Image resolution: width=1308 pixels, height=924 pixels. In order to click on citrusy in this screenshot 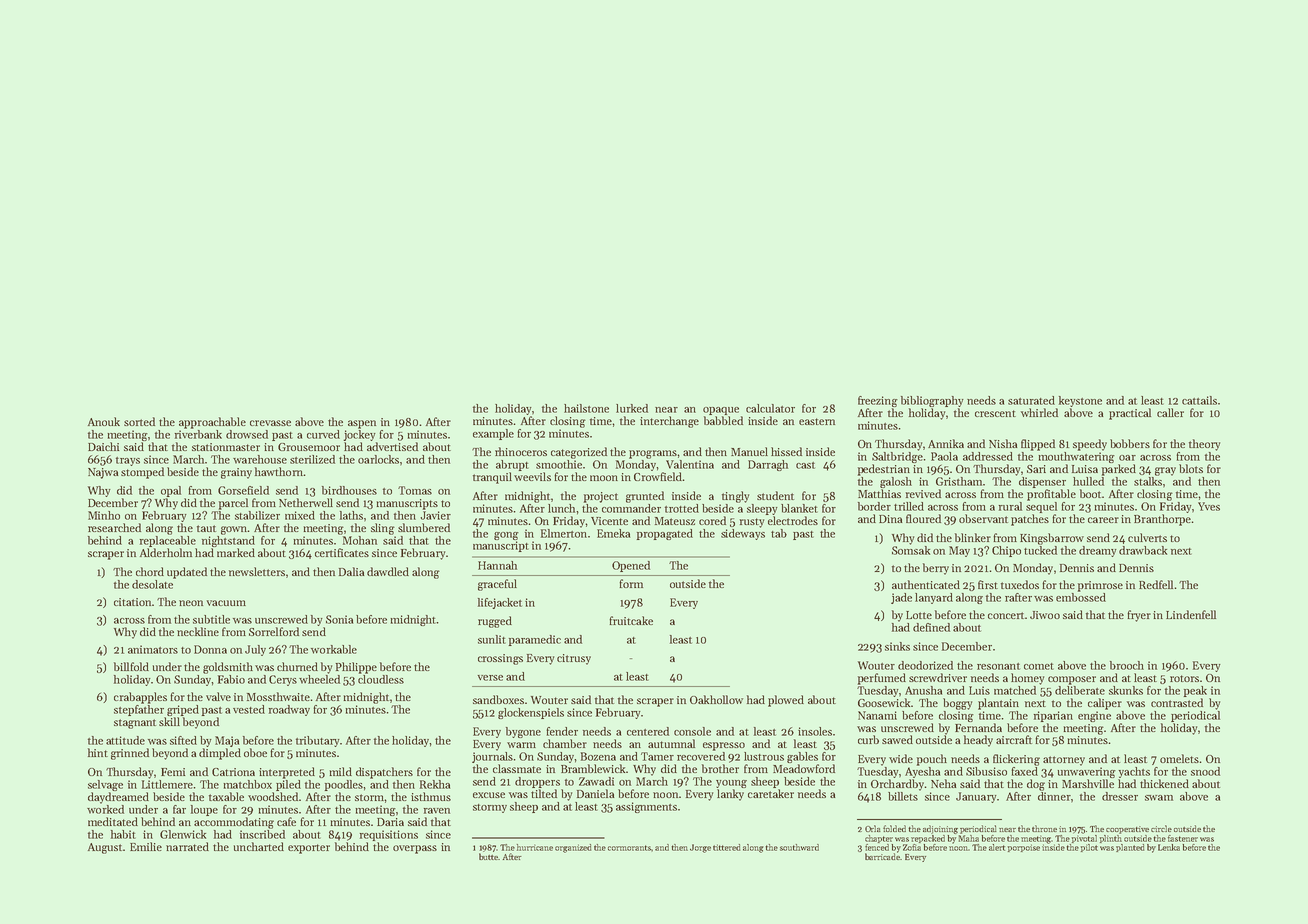, I will do `click(574, 659)`.
